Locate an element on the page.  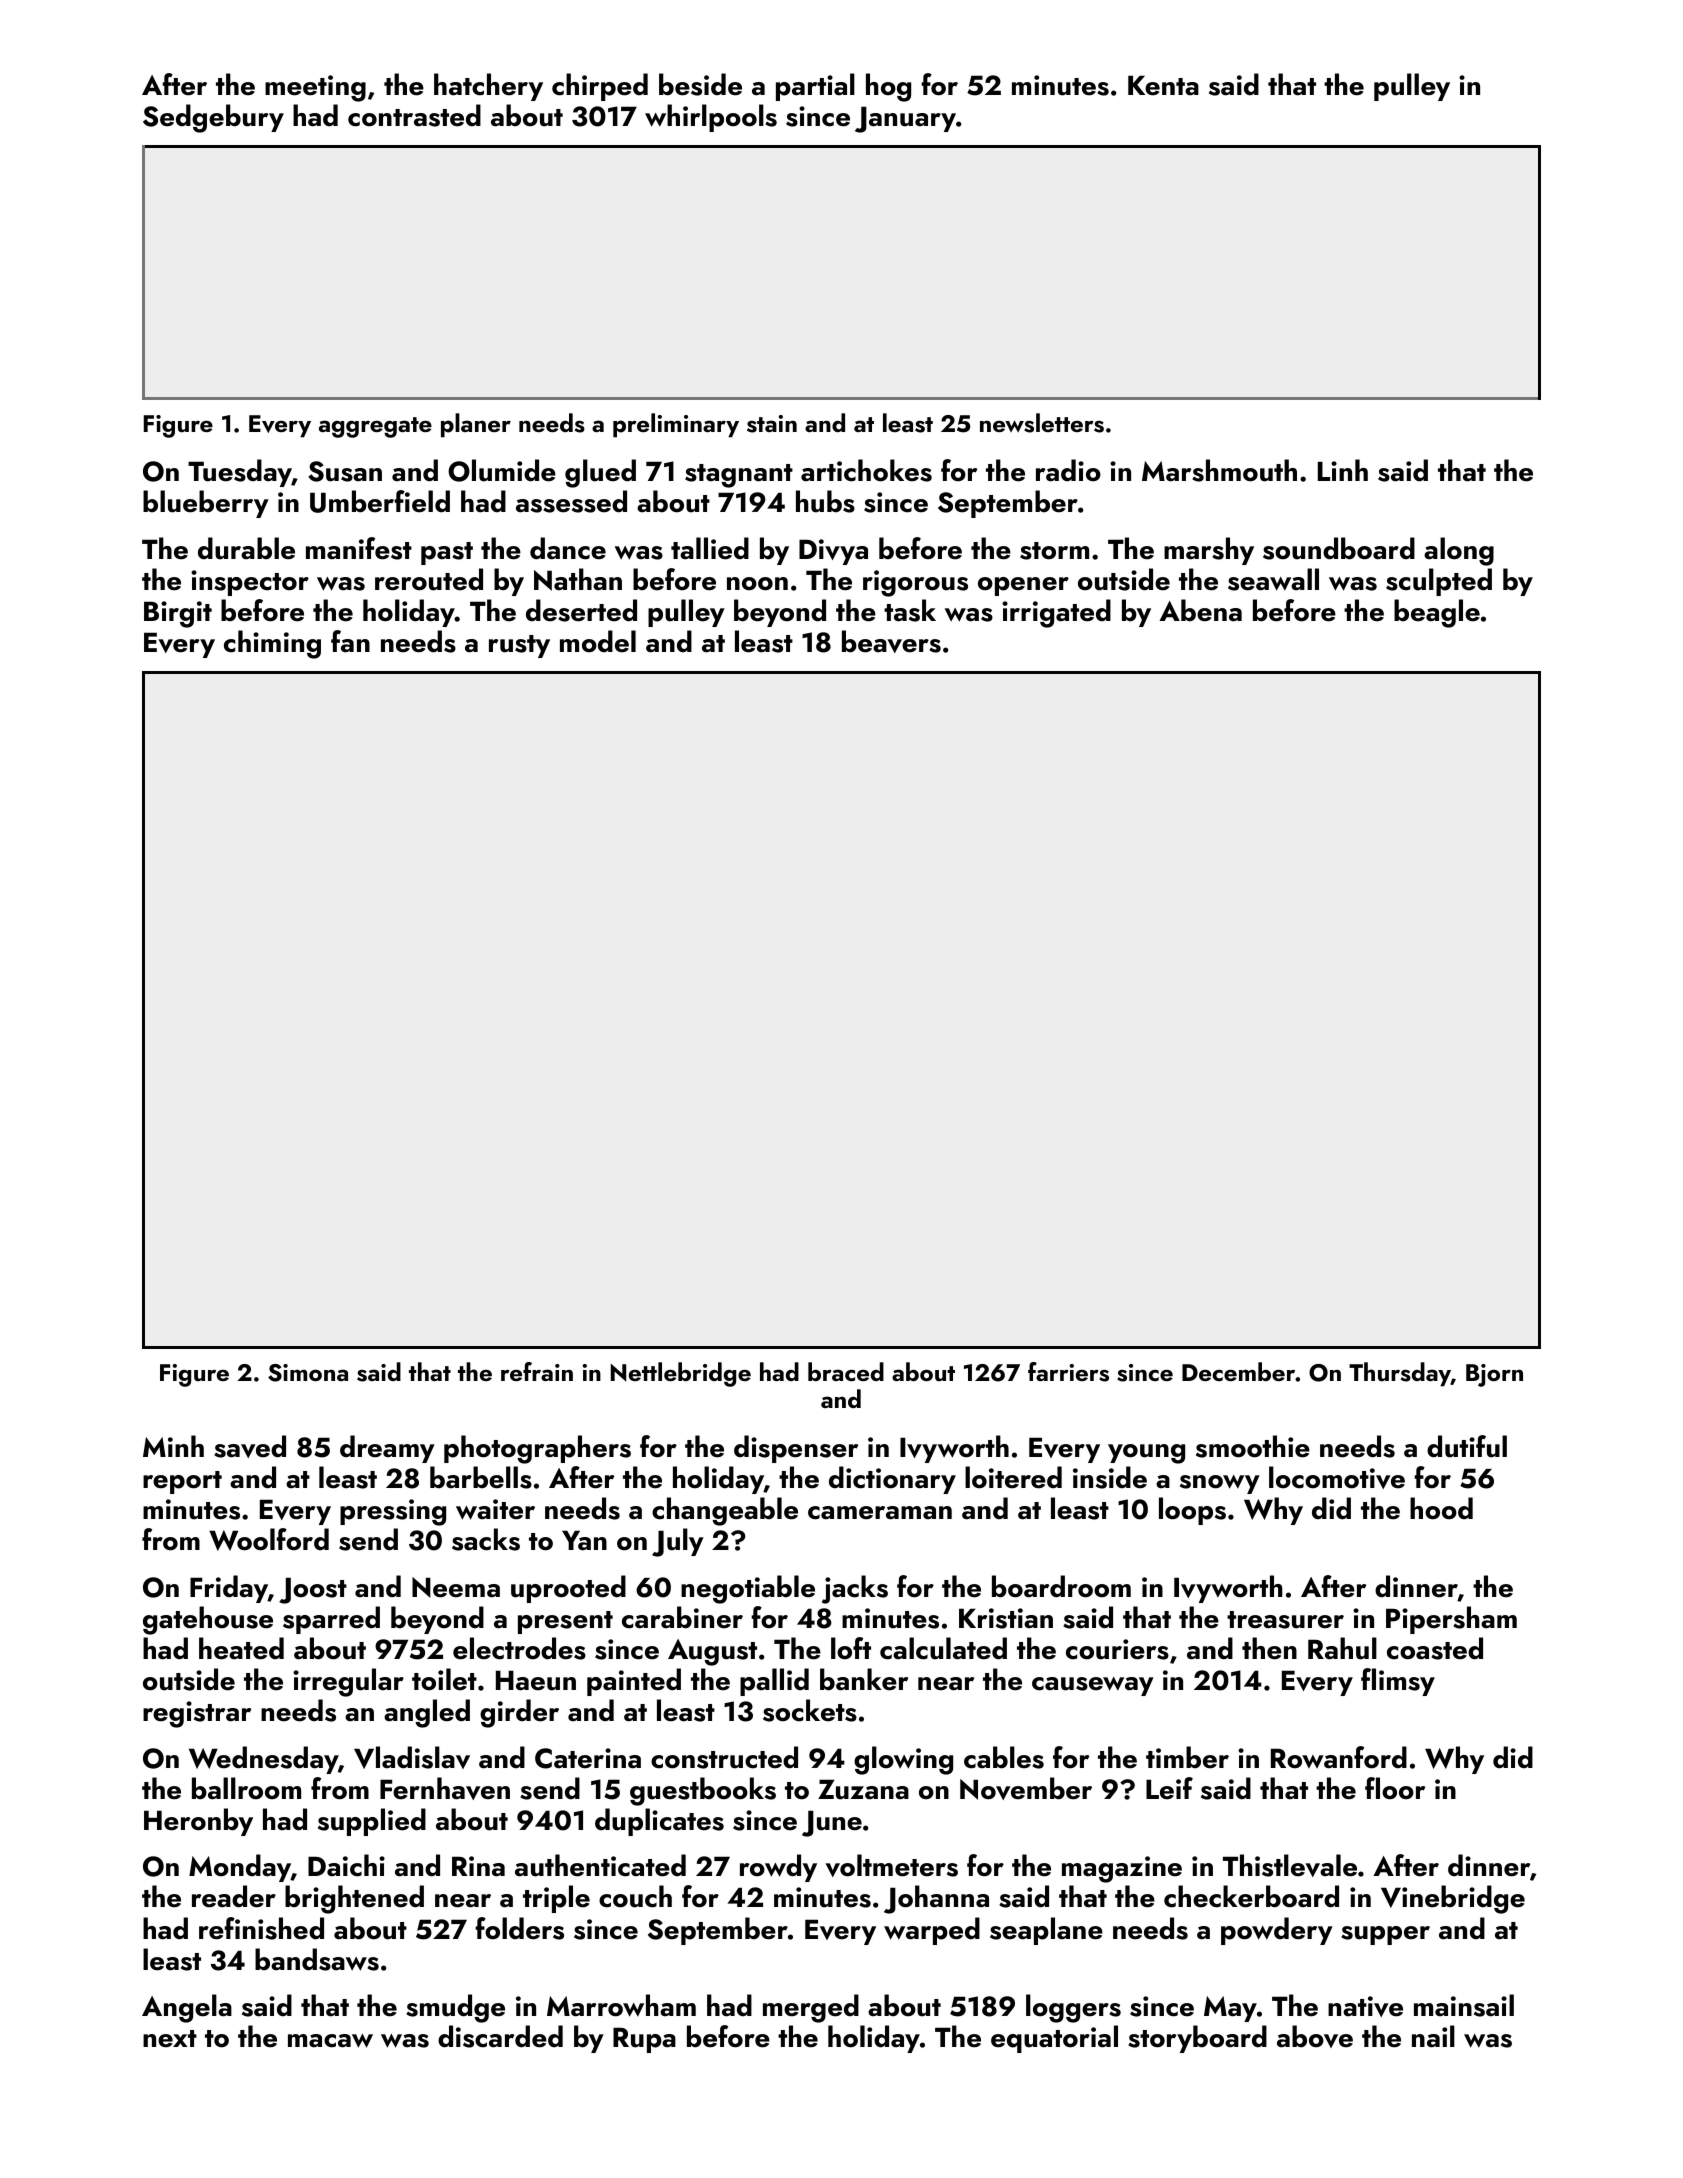
treasurer is located at coordinates (1285, 1620).
